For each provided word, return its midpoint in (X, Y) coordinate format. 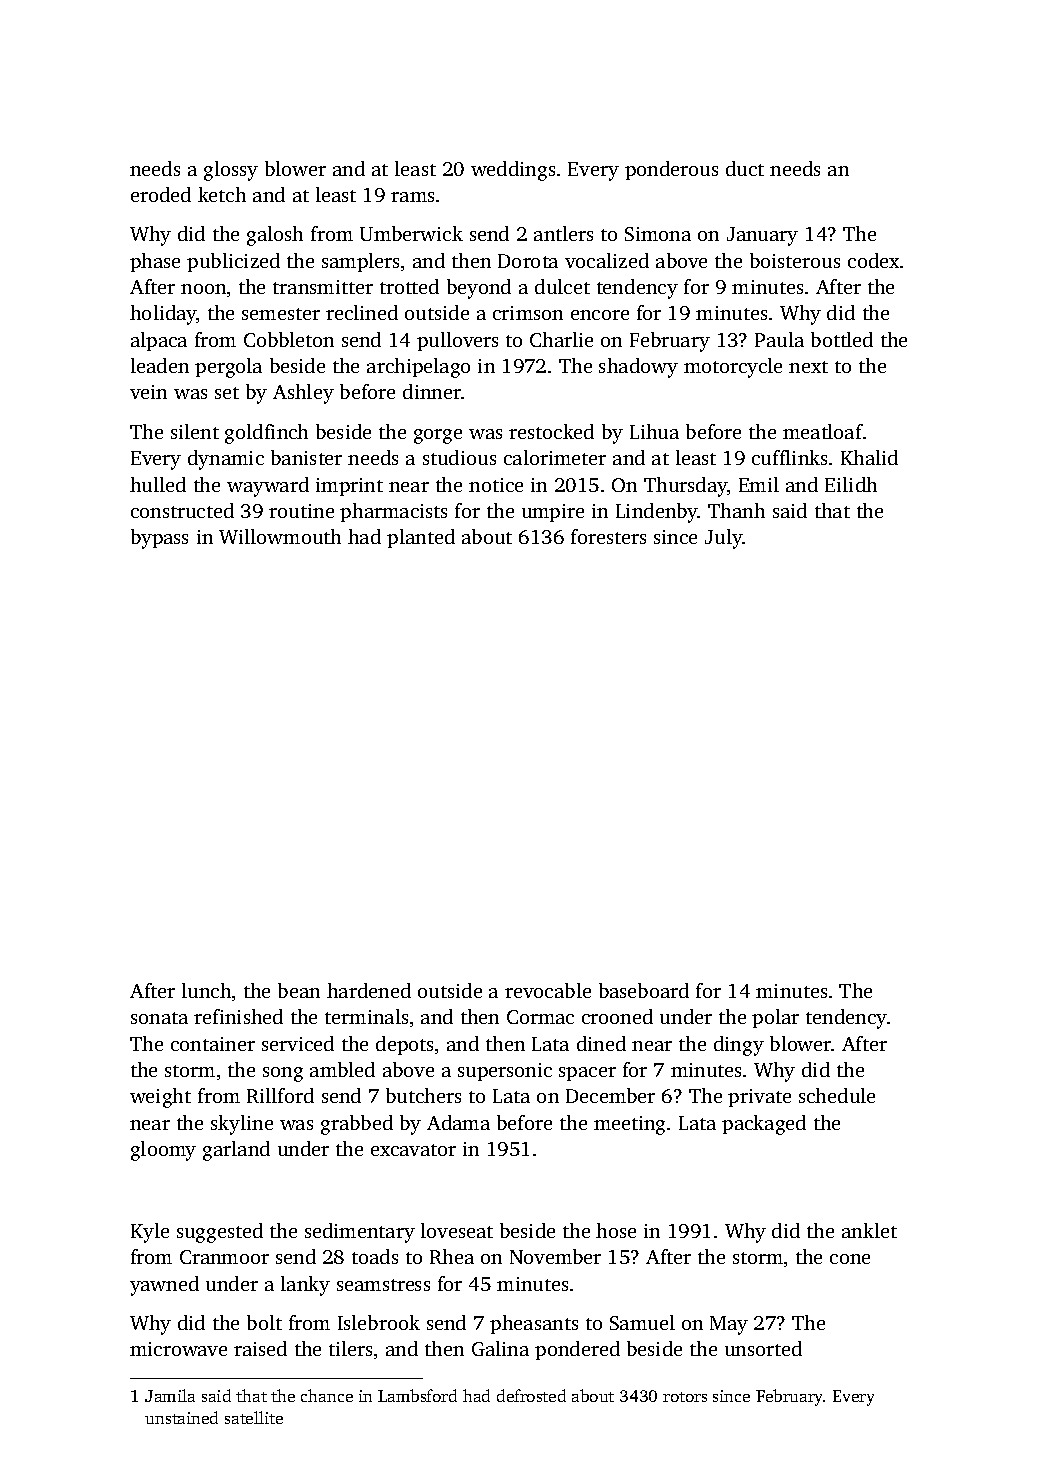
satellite (254, 1417)
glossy (231, 171)
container (213, 1044)
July (724, 539)
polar (775, 1018)
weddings (513, 171)
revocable (548, 990)
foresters (608, 536)
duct (745, 168)
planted (421, 538)
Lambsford (417, 1395)
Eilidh (851, 484)
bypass (159, 539)
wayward (268, 487)
